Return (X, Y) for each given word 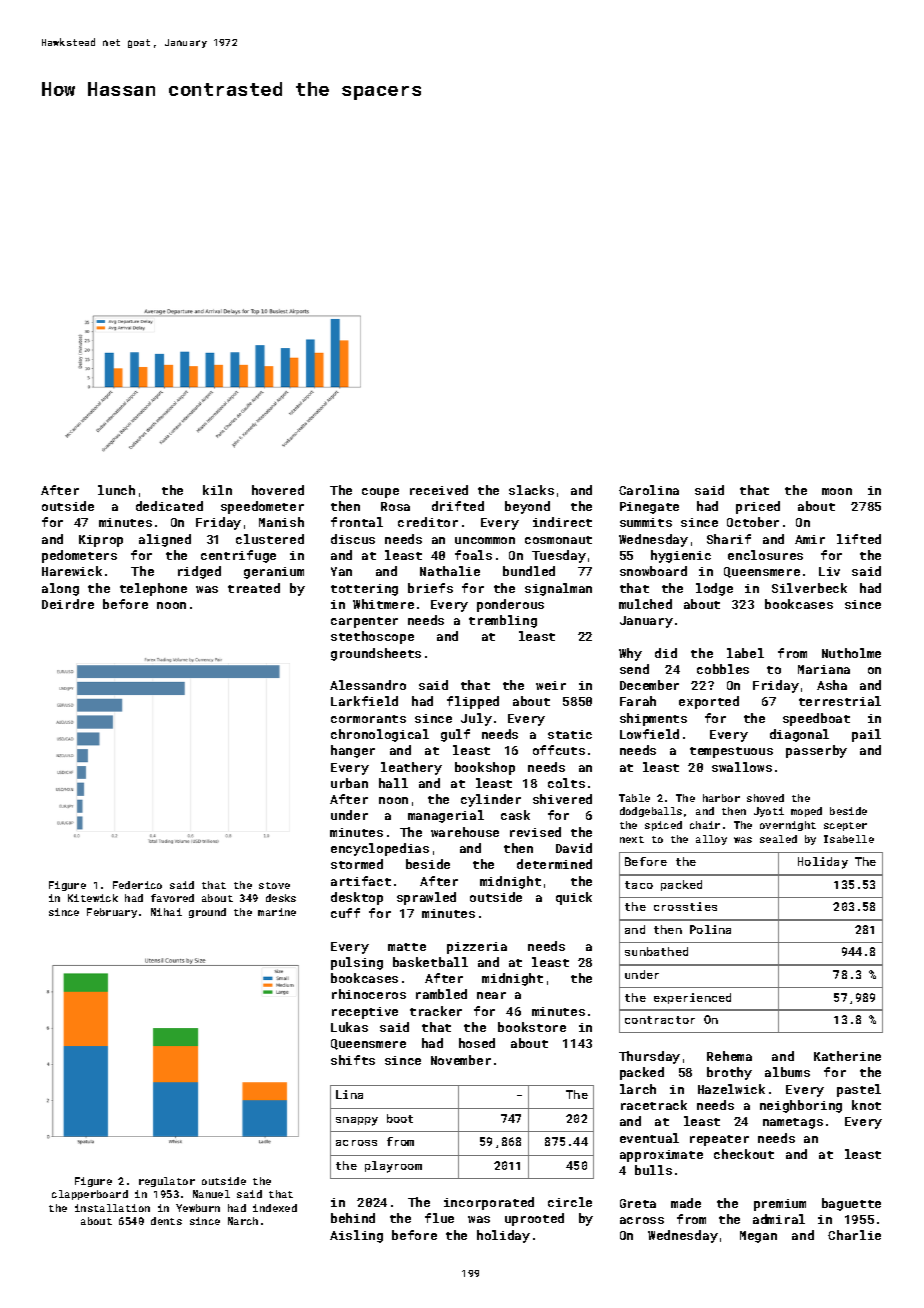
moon (837, 491)
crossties (685, 906)
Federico (137, 885)
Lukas (349, 1027)
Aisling (356, 1236)
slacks (531, 490)
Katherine (847, 1056)
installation (112, 1208)
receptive (365, 1013)
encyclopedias (380, 849)
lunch (116, 490)
